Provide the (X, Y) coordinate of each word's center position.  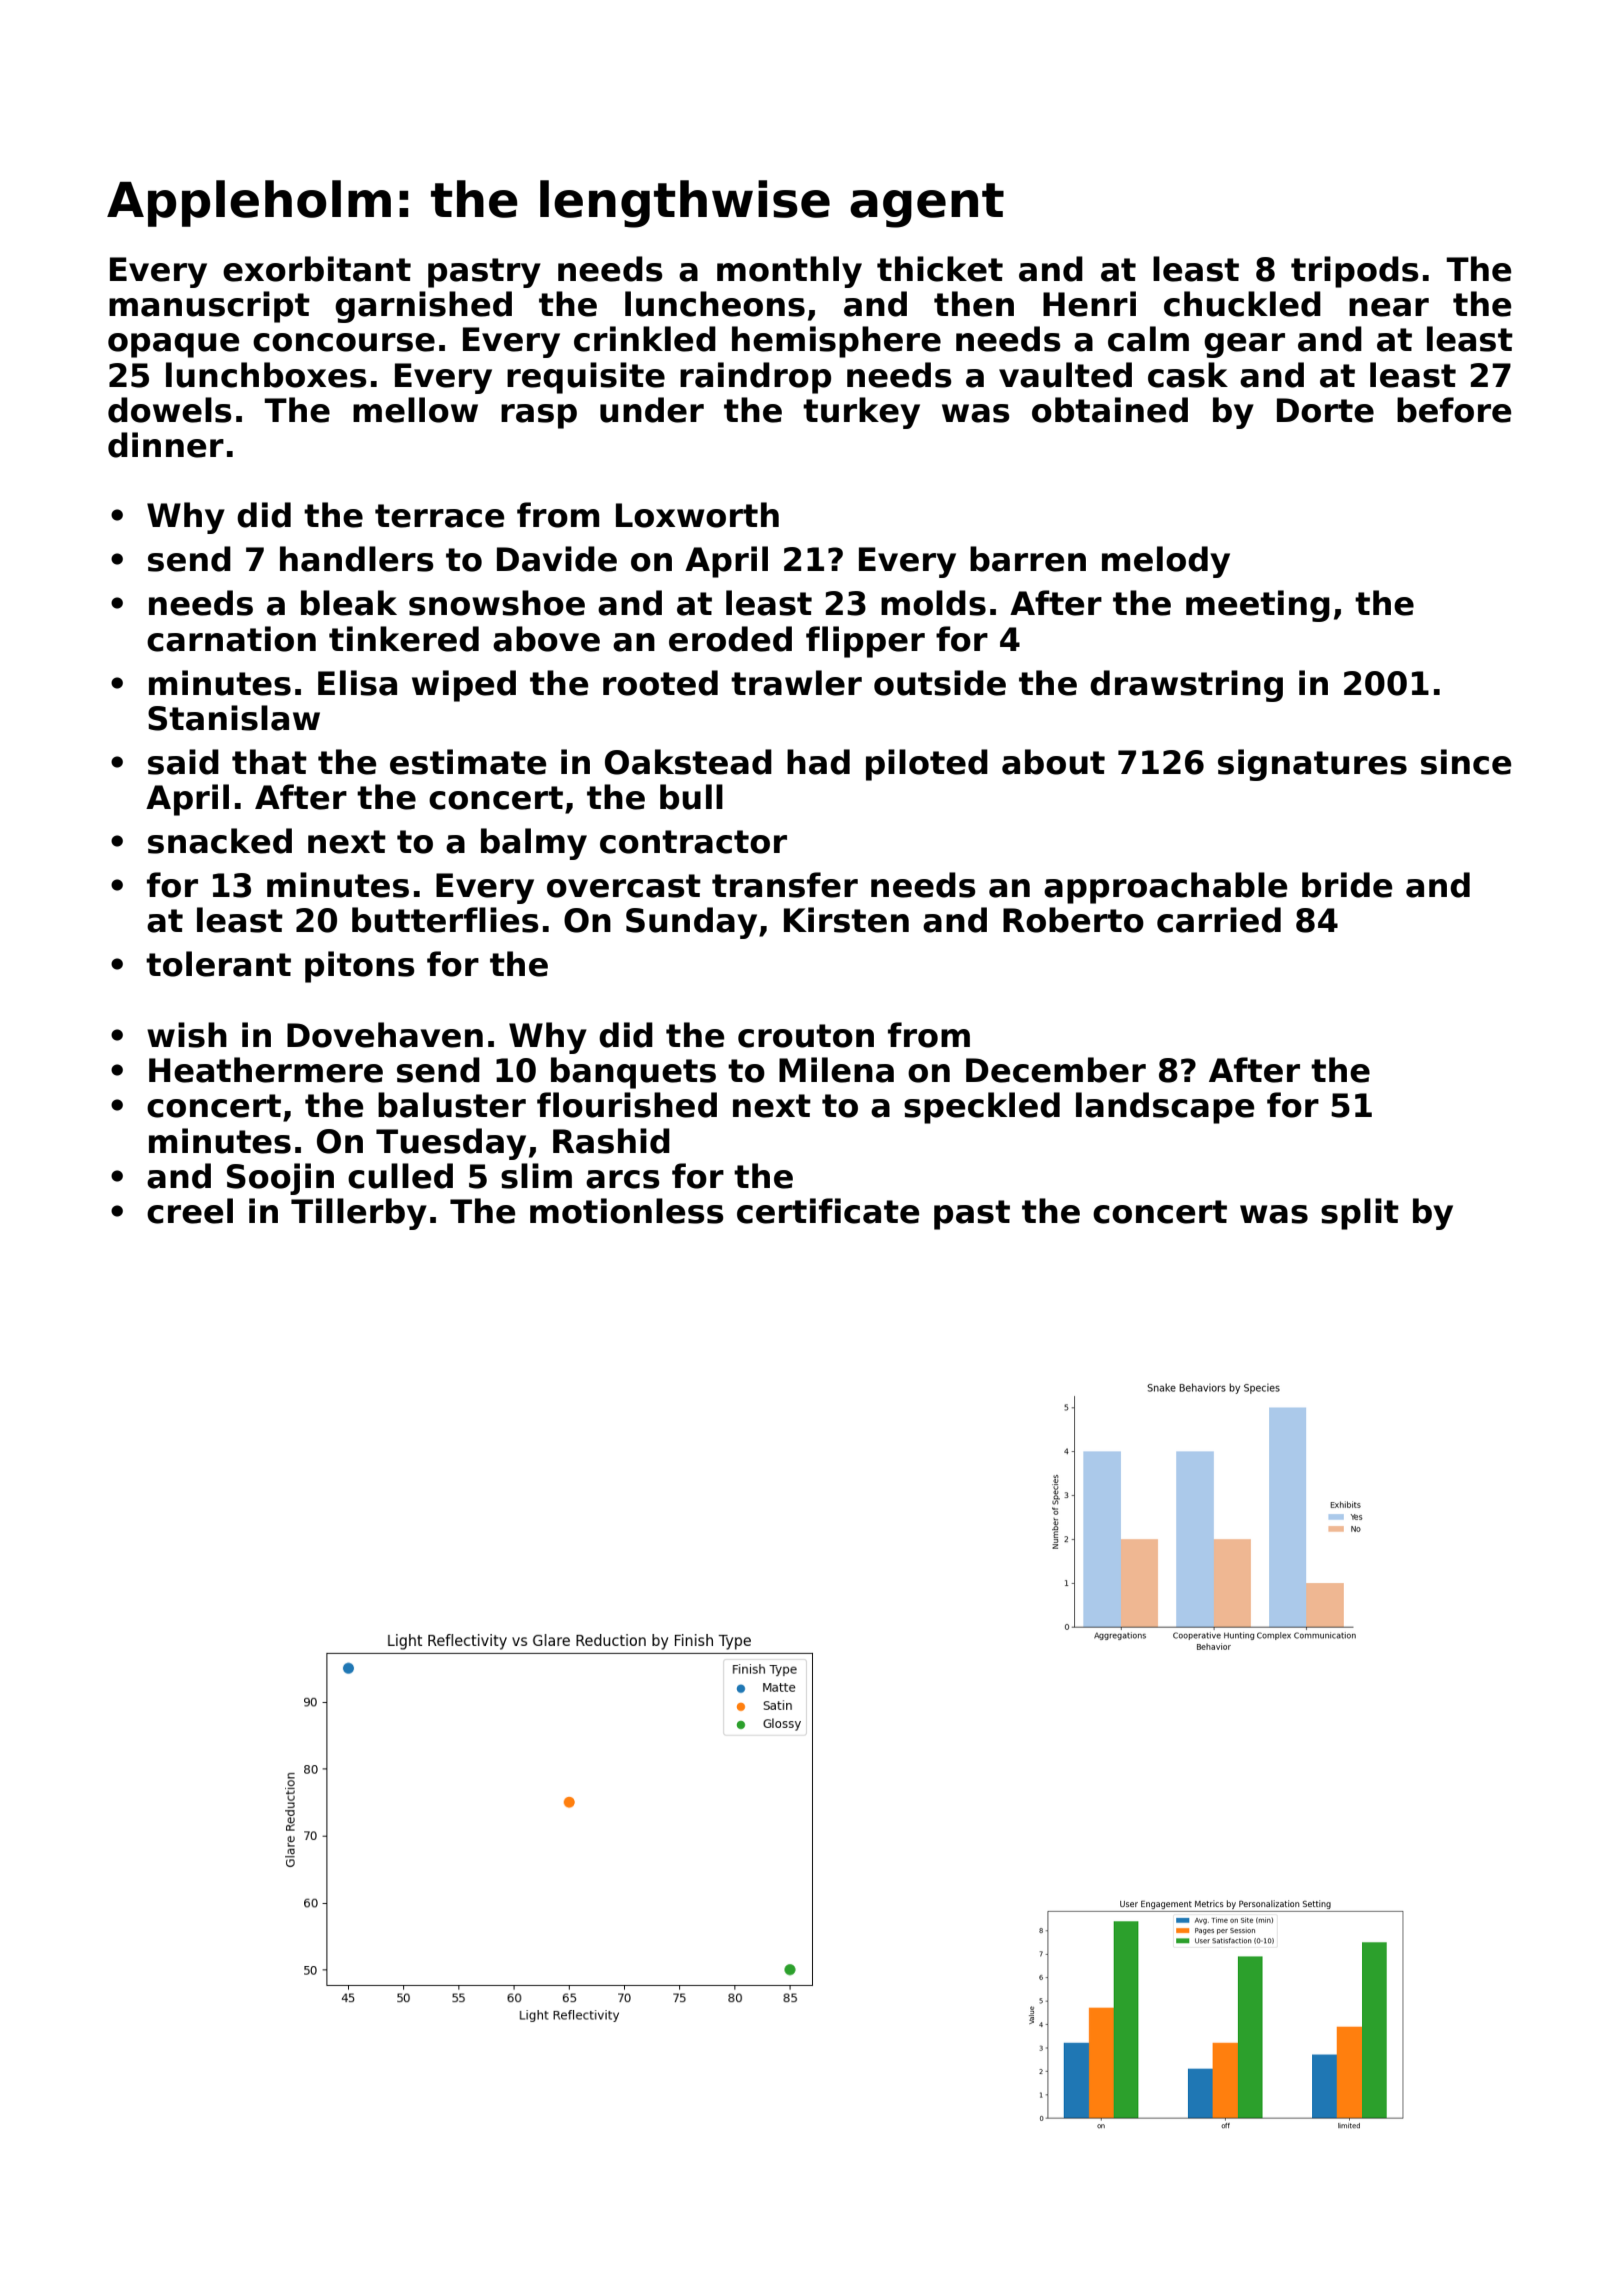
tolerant (218, 964)
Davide (557, 559)
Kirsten (846, 920)
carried (1219, 920)
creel (190, 1211)
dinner (166, 445)
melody (1166, 562)
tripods (1355, 272)
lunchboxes (266, 375)
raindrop (755, 378)
